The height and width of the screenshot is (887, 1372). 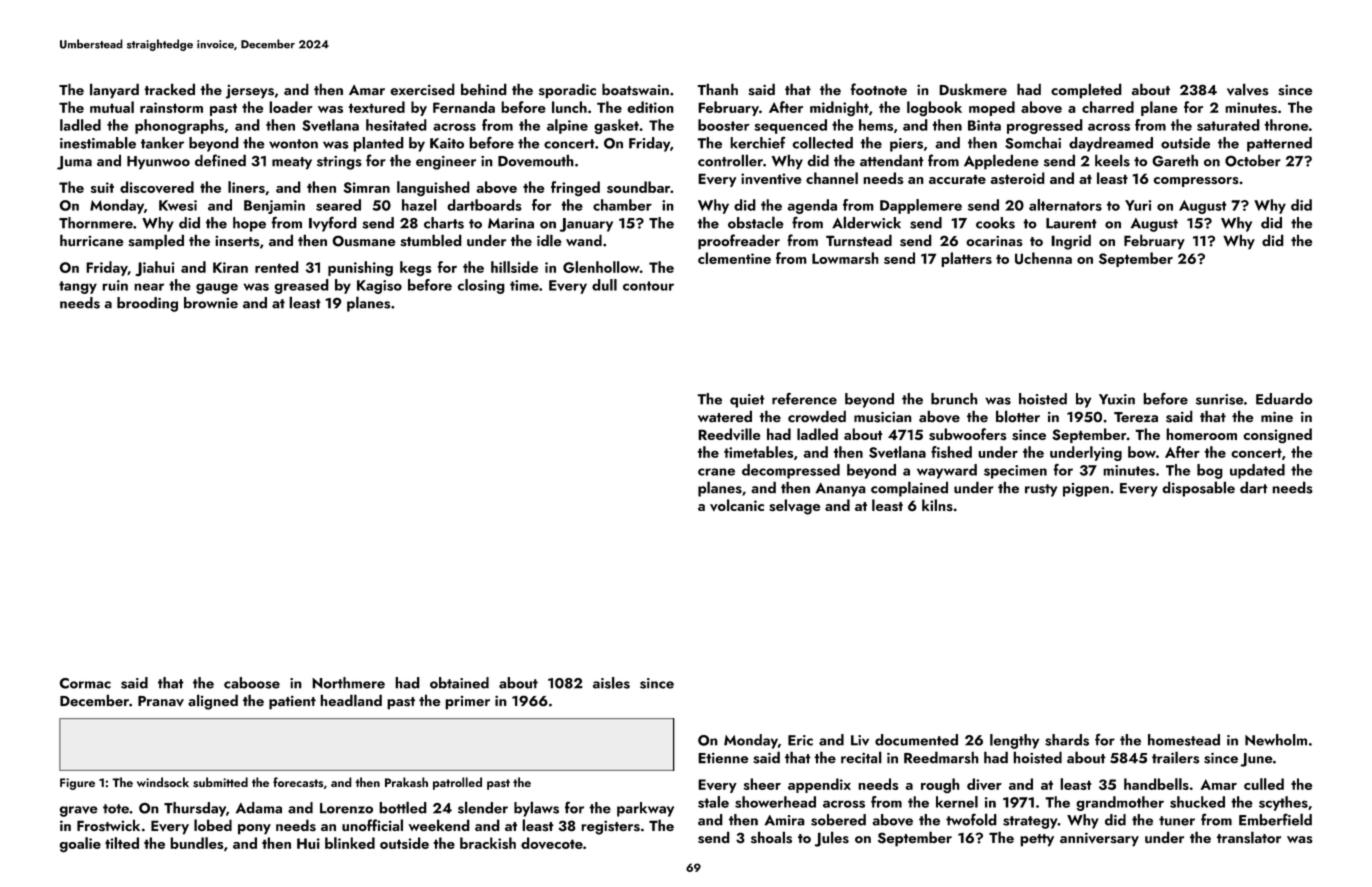 What do you see at coordinates (1257, 471) in the screenshot?
I see `updated` at bounding box center [1257, 471].
